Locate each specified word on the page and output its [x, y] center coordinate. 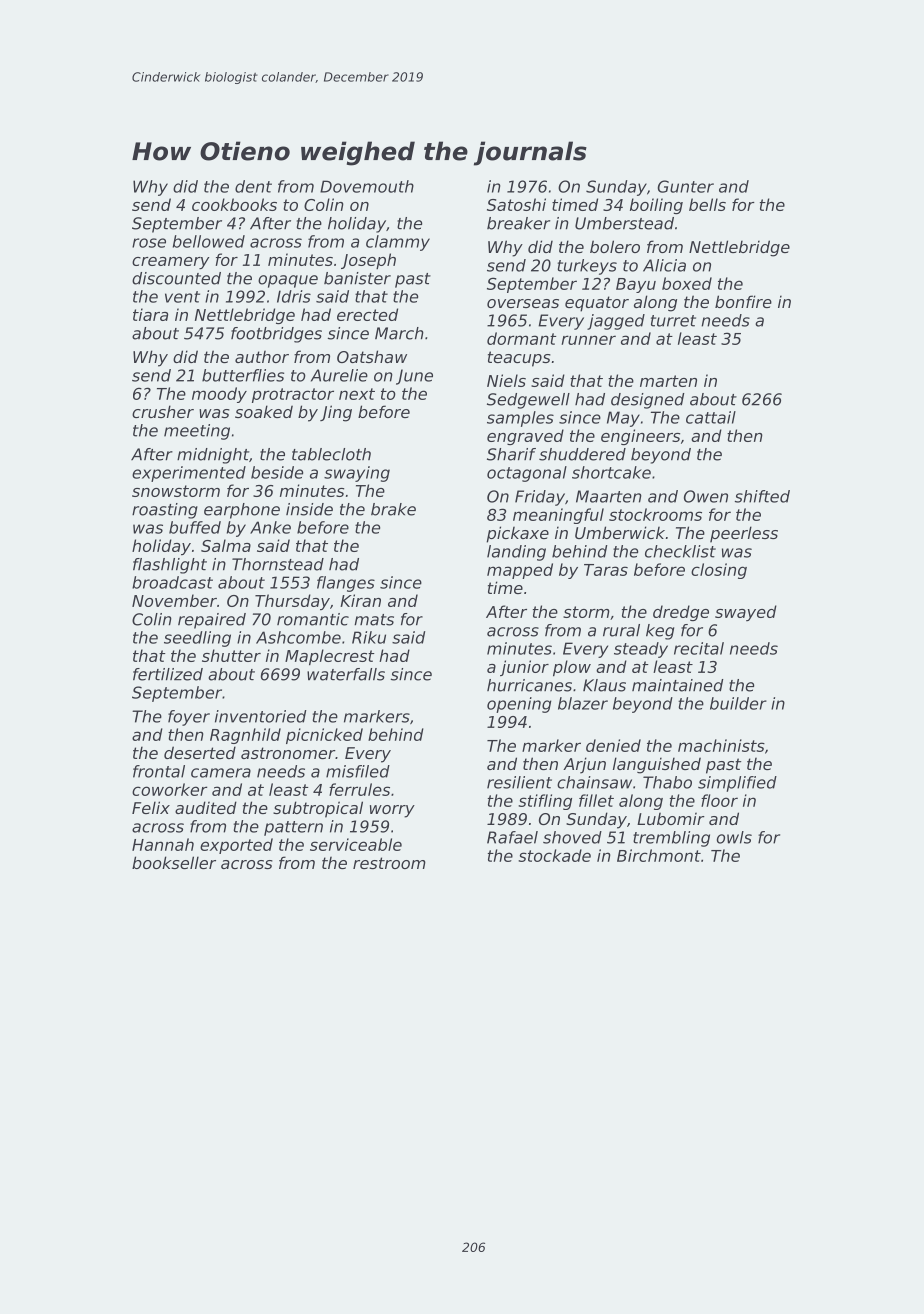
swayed [746, 613]
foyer [189, 718]
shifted [762, 496]
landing [516, 553]
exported [236, 846]
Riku [369, 637]
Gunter [686, 186]
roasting [165, 511]
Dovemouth [367, 186]
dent [253, 186]
